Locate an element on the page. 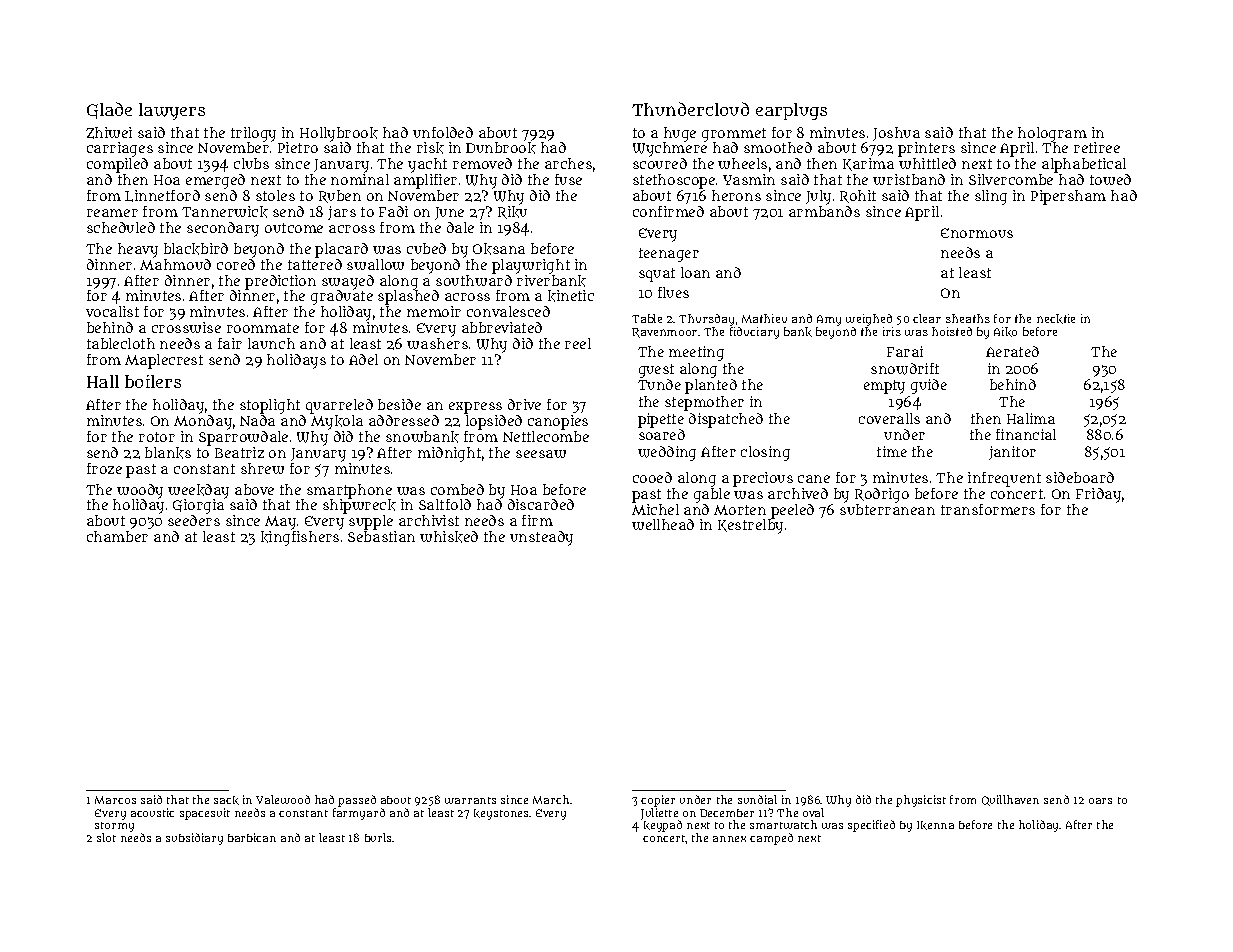  subsidiary is located at coordinates (194, 839).
